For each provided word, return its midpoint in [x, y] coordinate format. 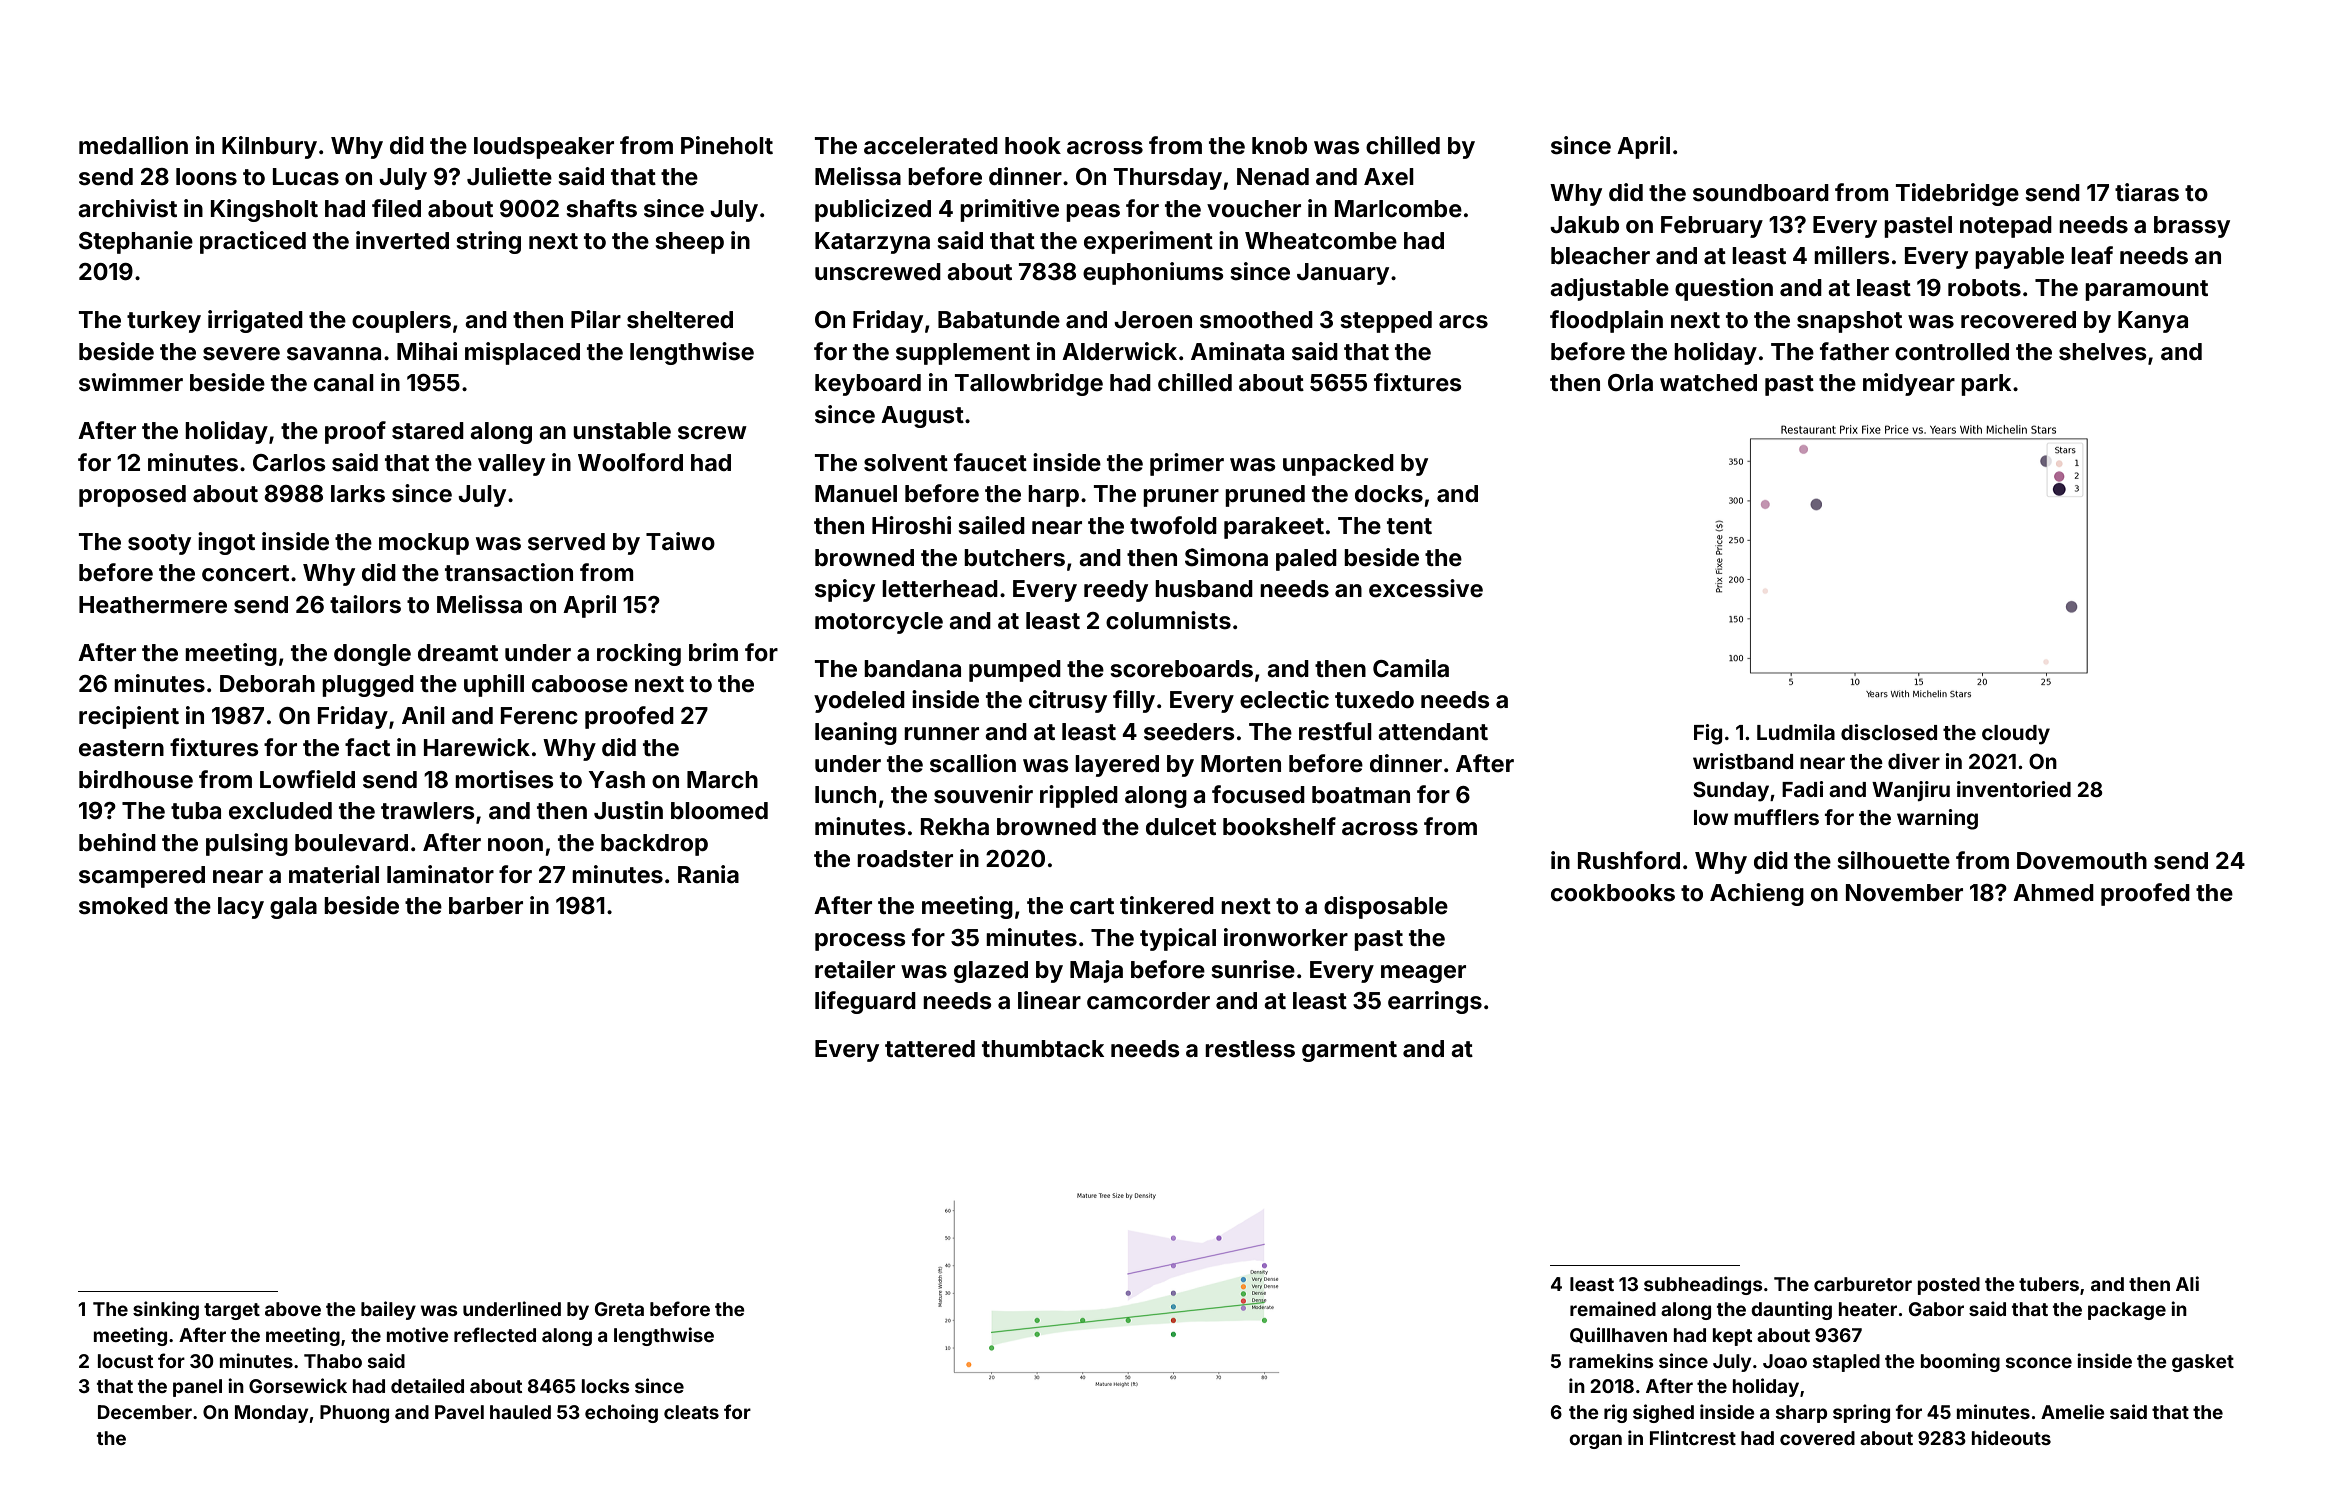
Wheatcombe [1321, 241]
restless [1250, 1049]
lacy [241, 908]
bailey [388, 1310]
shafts [602, 208]
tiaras [2147, 192]
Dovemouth [2082, 861]
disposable [1386, 907]
